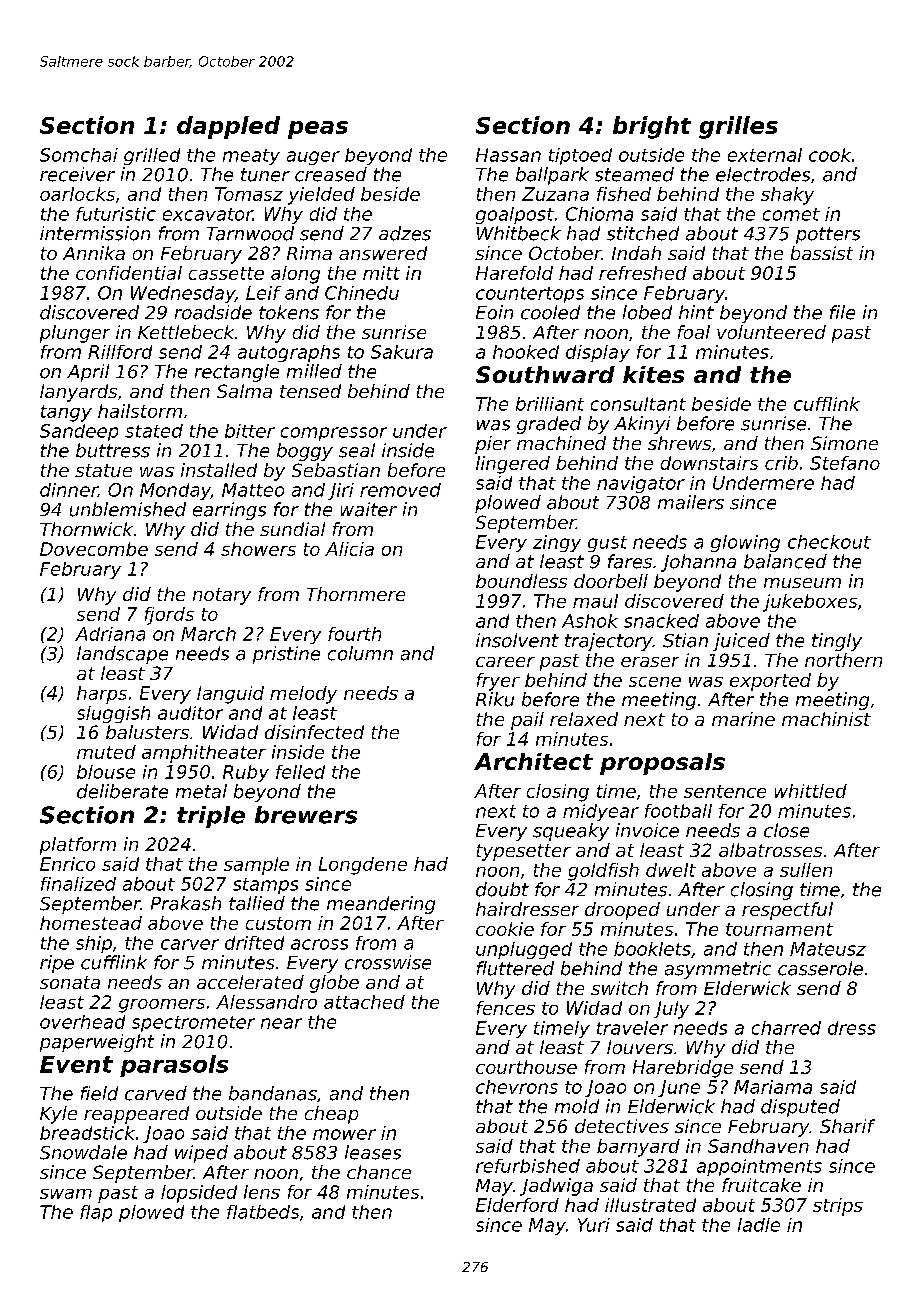 This screenshot has height=1308, width=924. What do you see at coordinates (545, 374) in the screenshot?
I see `Southward` at bounding box center [545, 374].
